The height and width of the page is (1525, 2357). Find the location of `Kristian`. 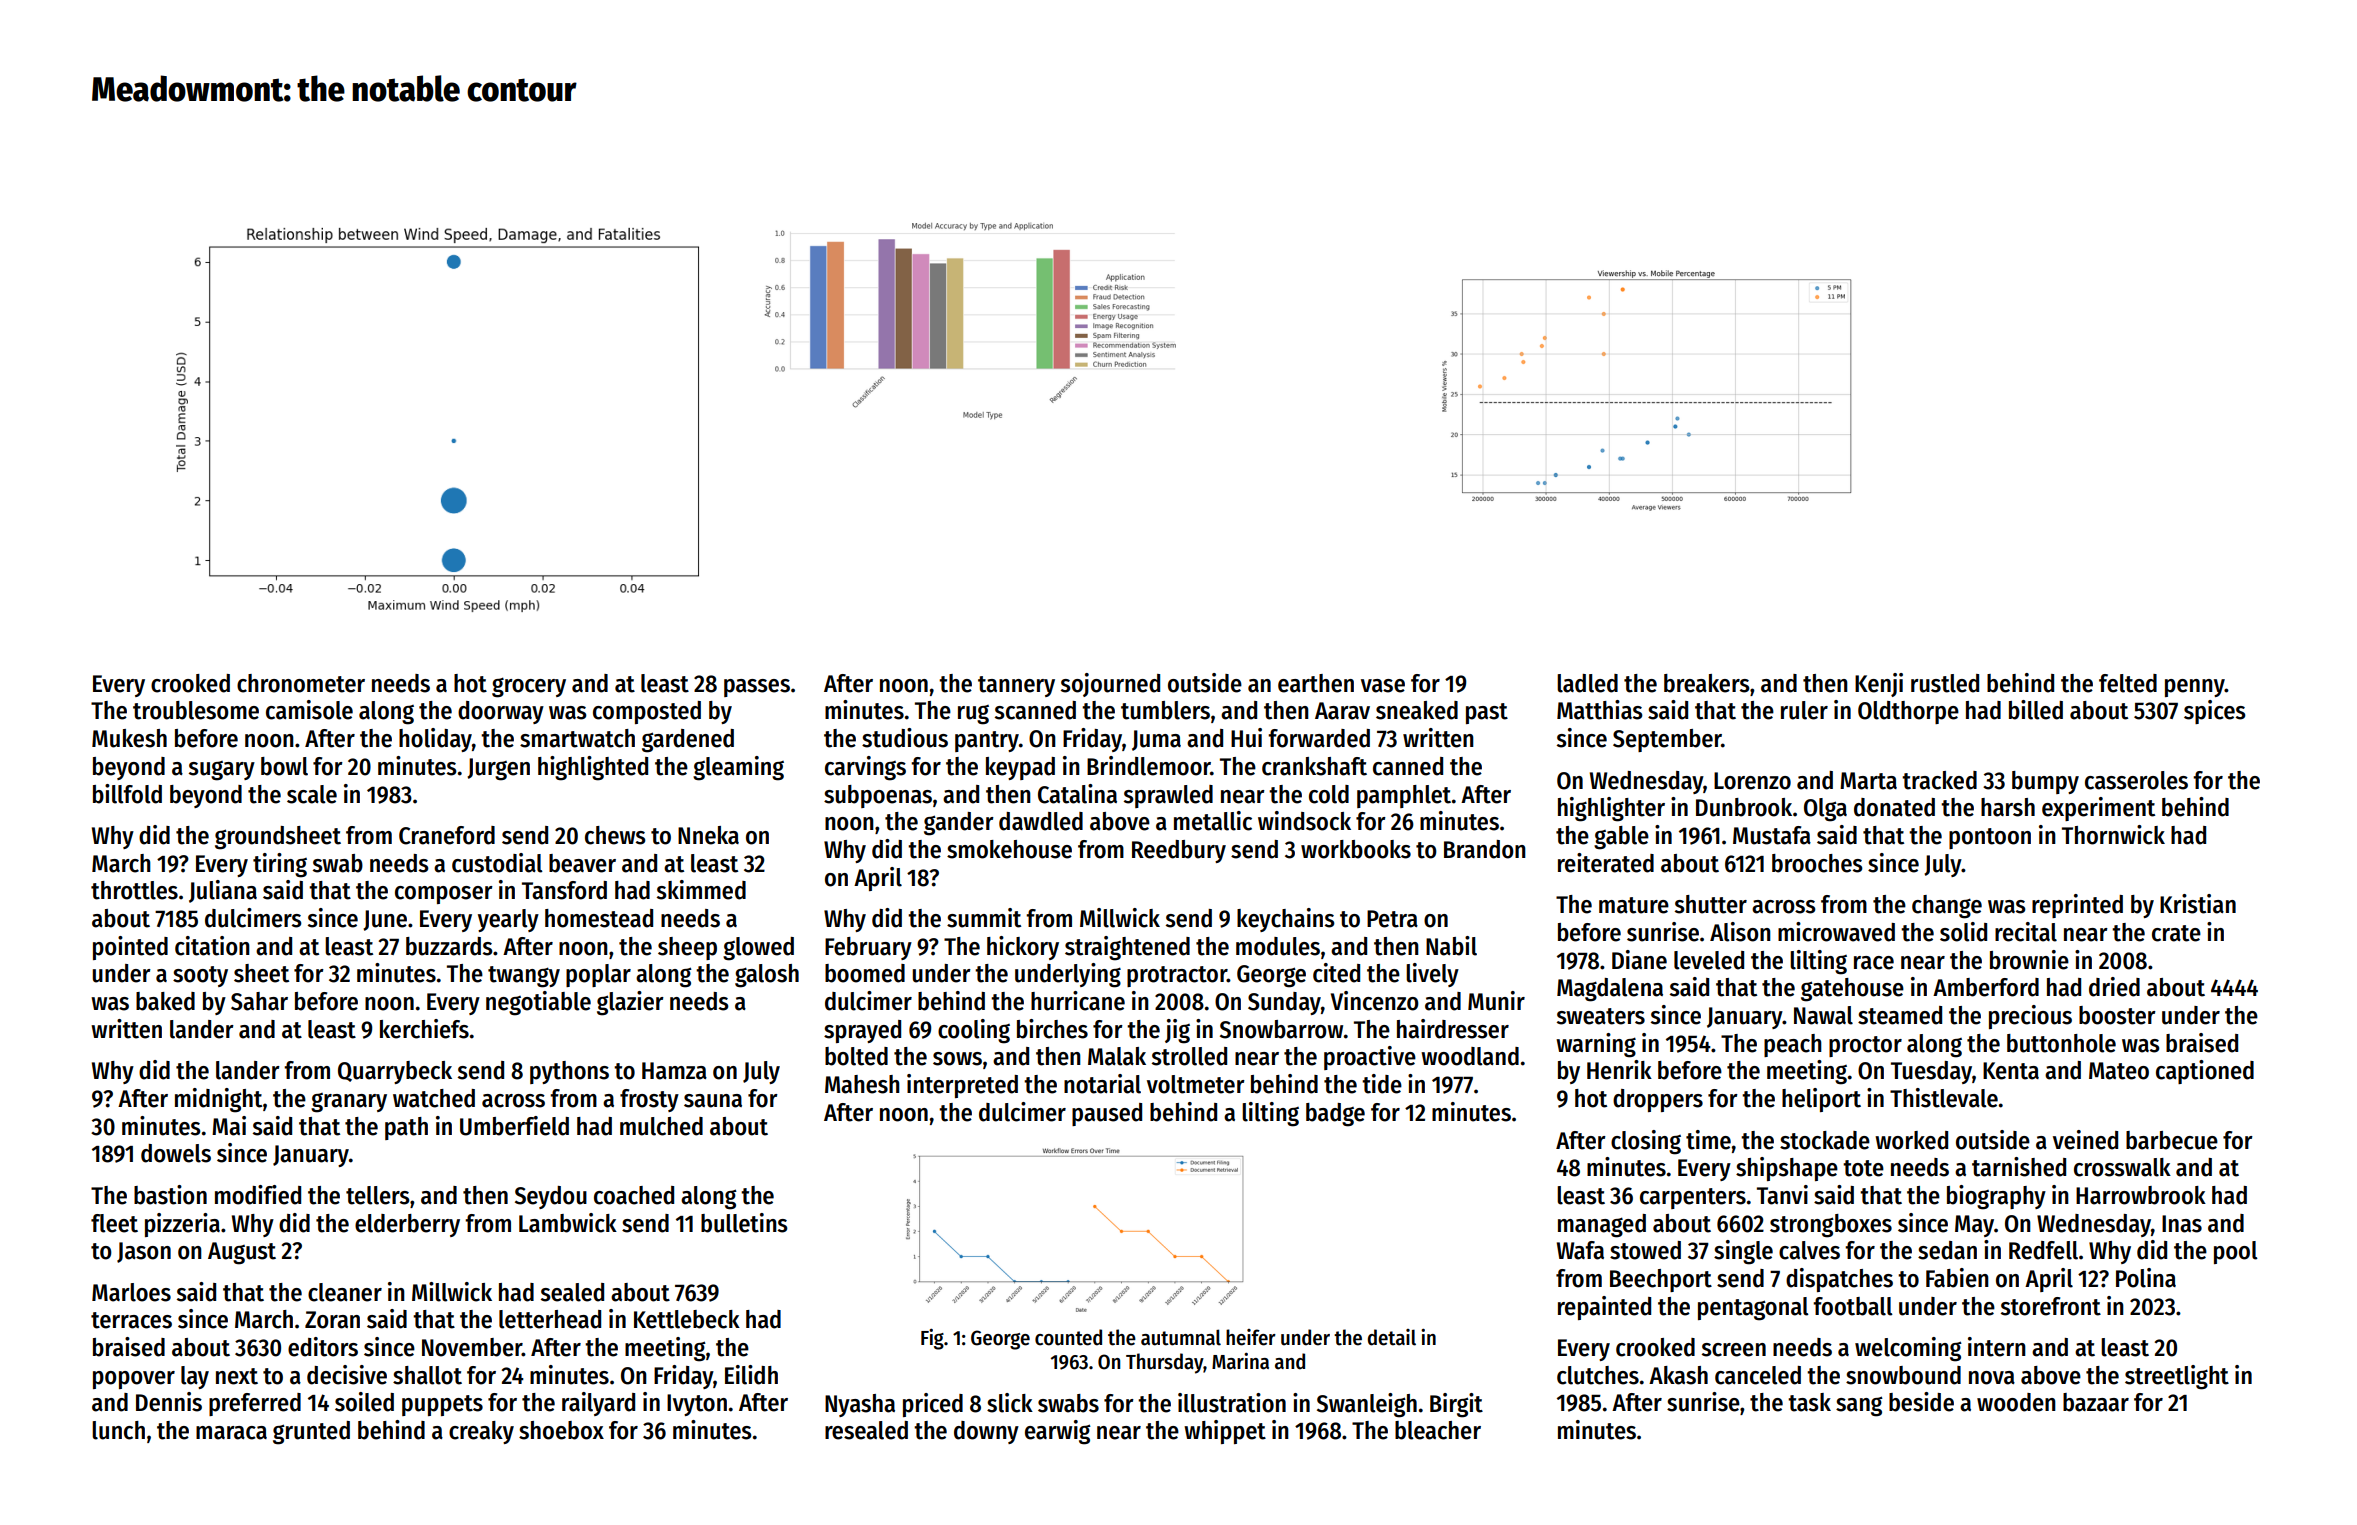

Kristian is located at coordinates (2198, 904).
